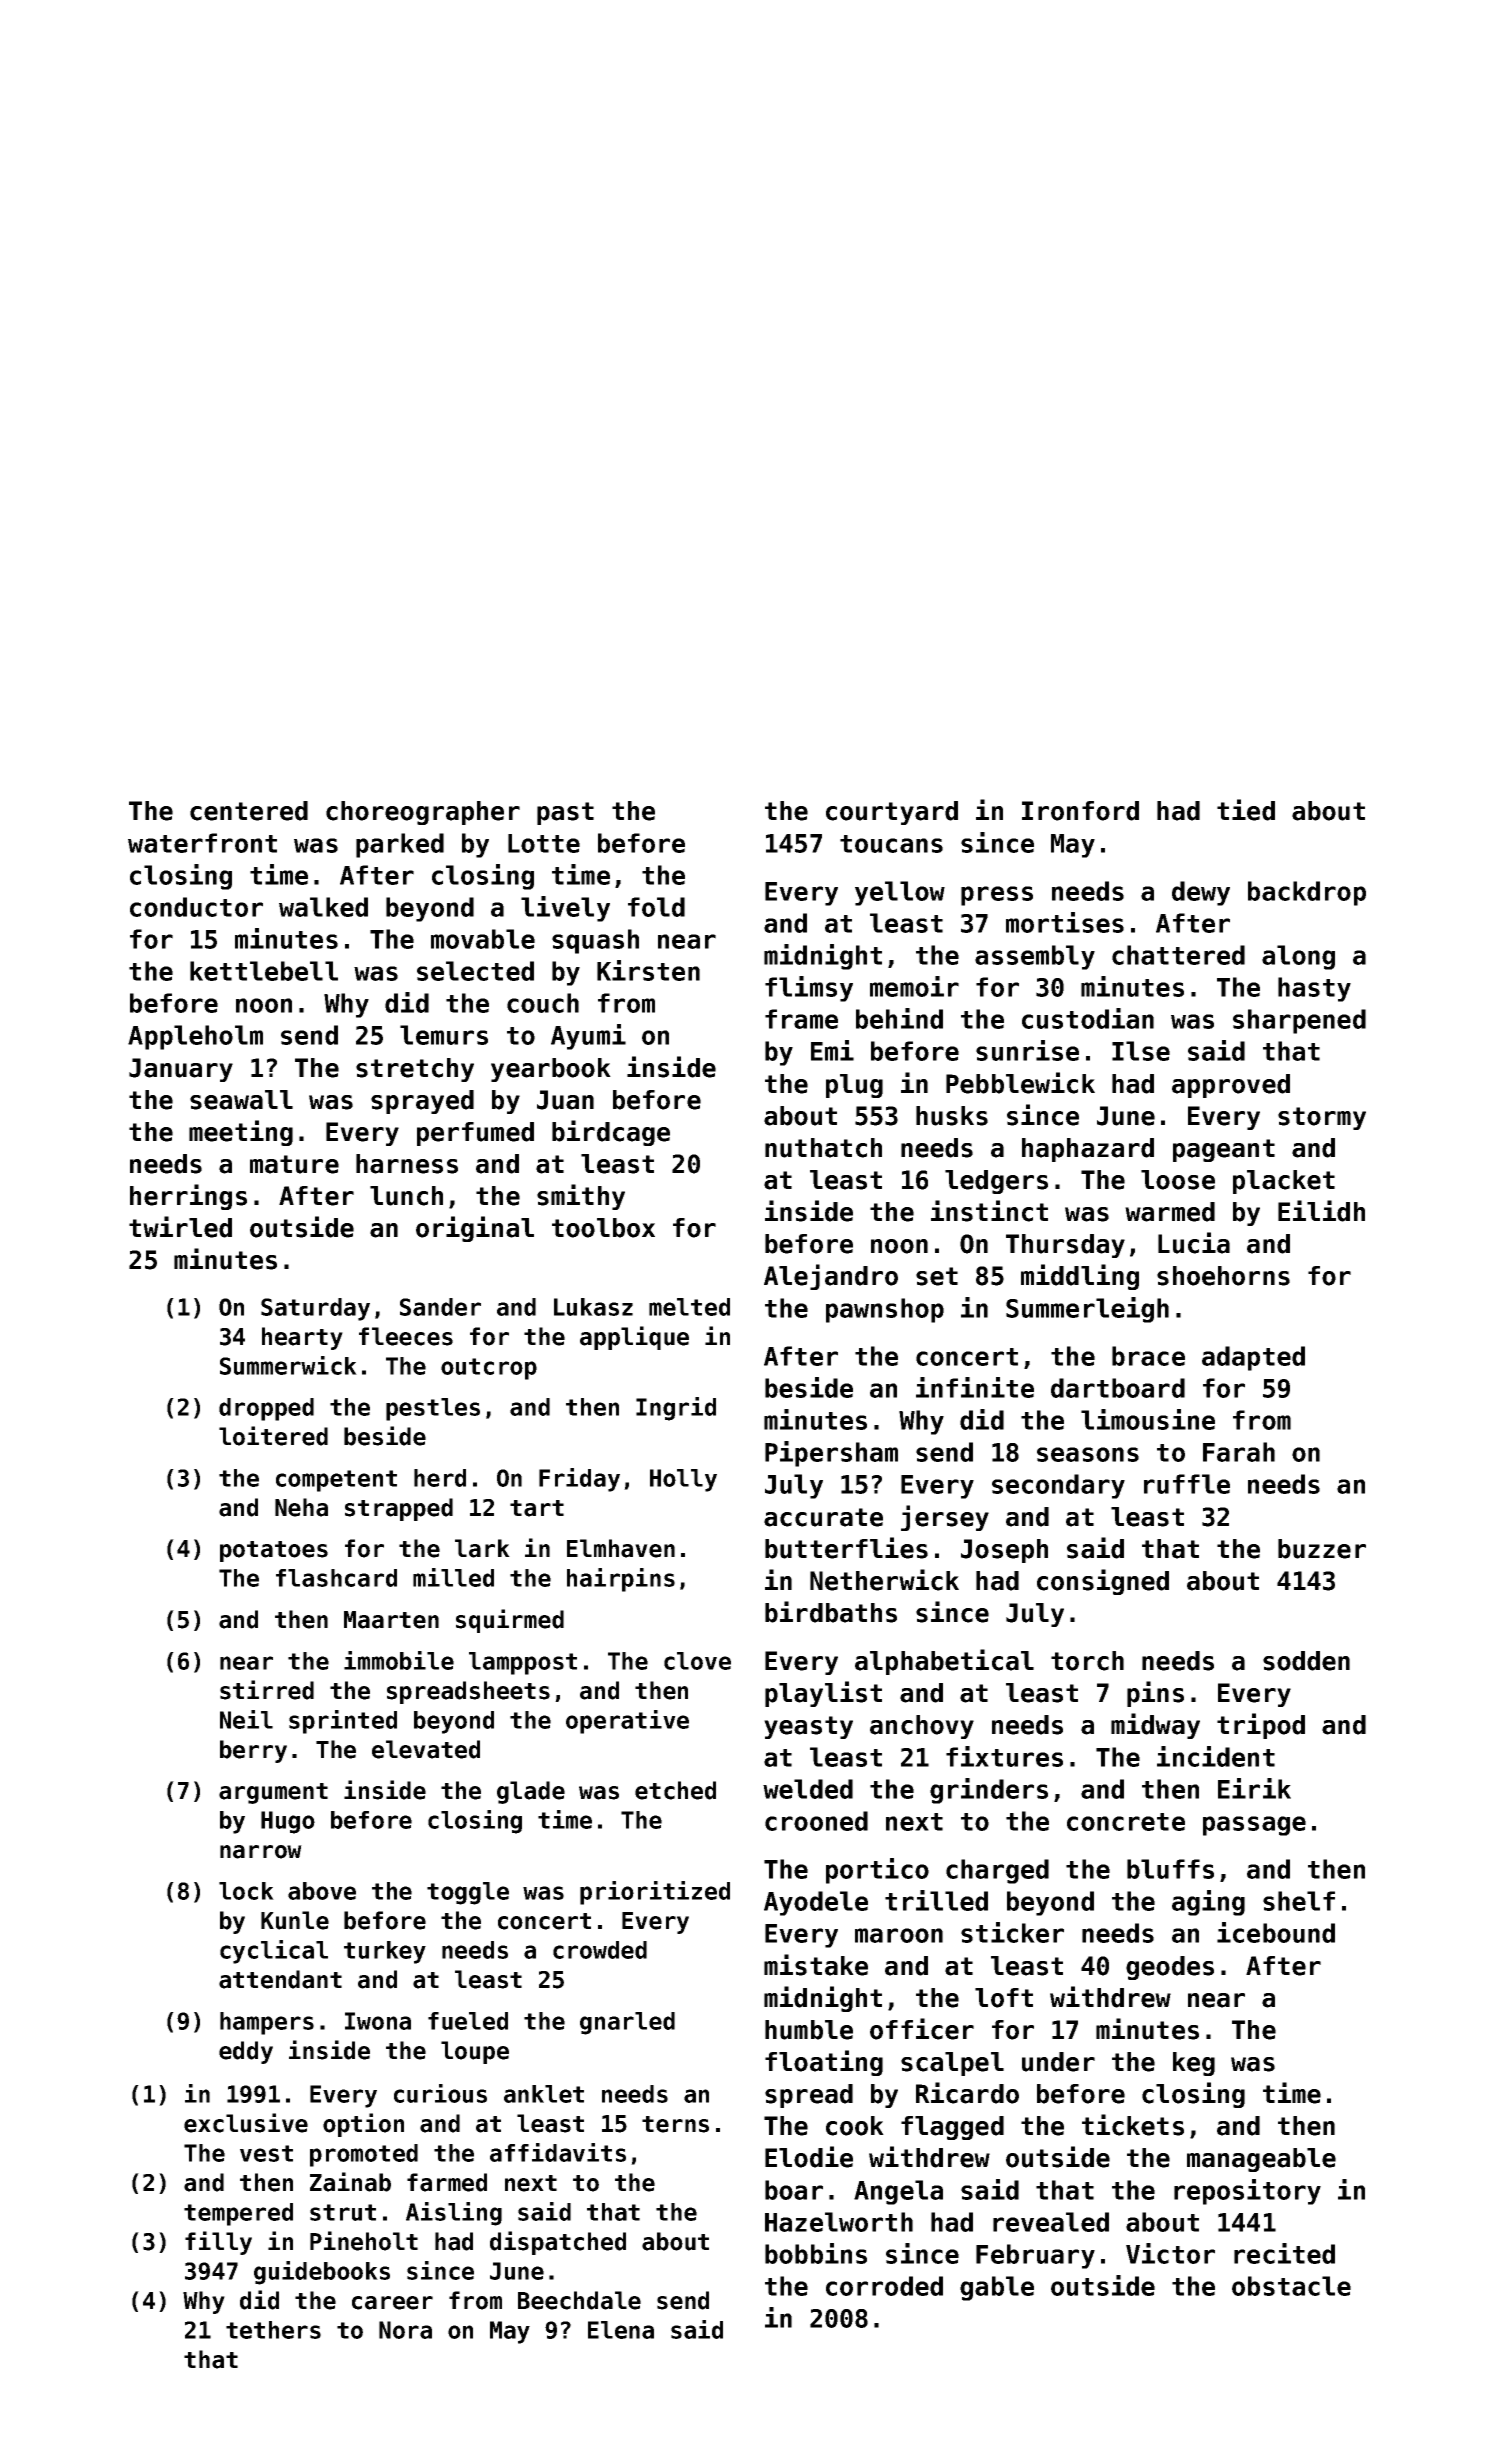  What do you see at coordinates (593, 1307) in the document?
I see `Lukasz` at bounding box center [593, 1307].
